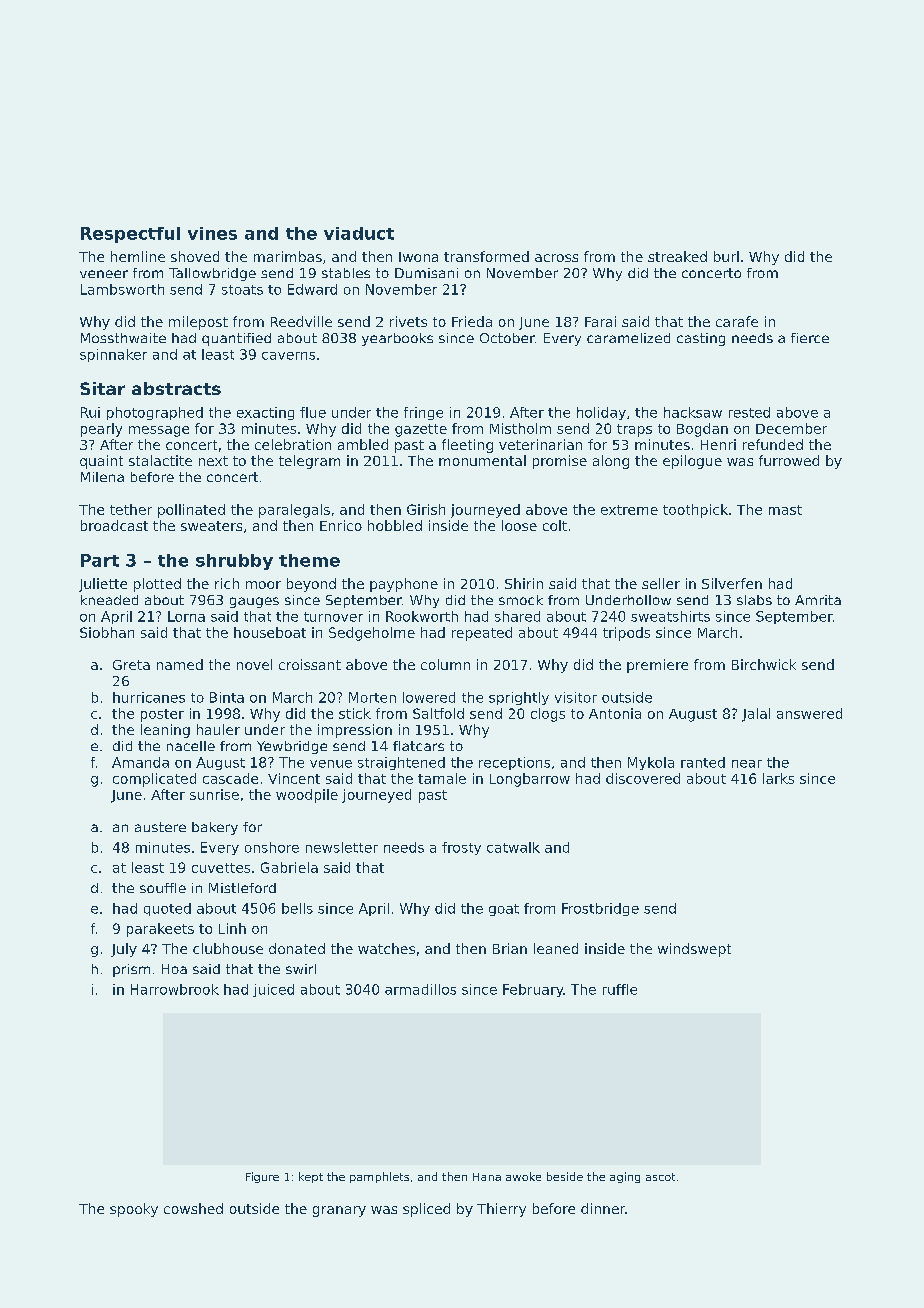 The height and width of the screenshot is (1308, 924). I want to click on spooky, so click(134, 1210).
